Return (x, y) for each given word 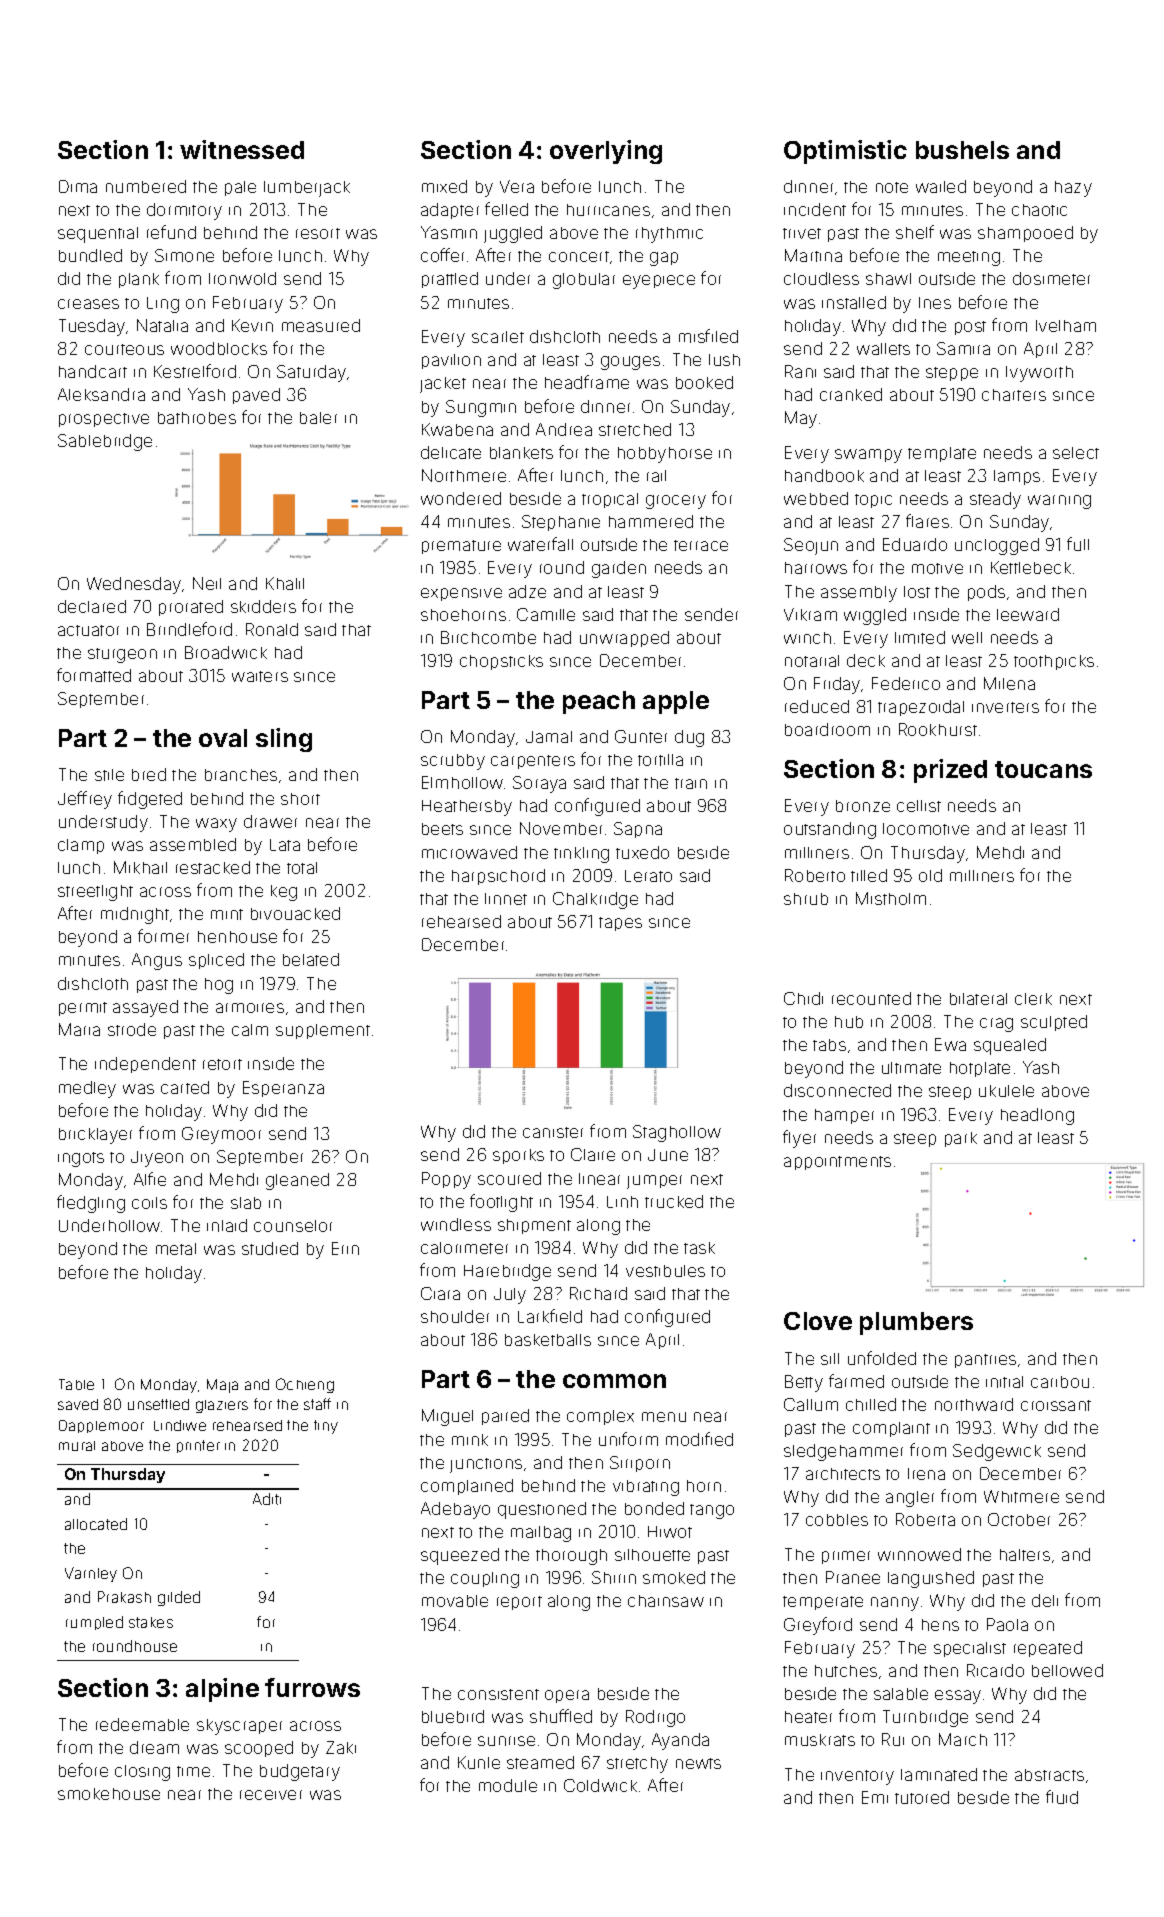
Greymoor (221, 1135)
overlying (606, 152)
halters (1025, 1555)
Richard (598, 1293)
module (508, 1785)
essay (958, 1697)
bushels (962, 150)
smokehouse (109, 1794)
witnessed (242, 149)
